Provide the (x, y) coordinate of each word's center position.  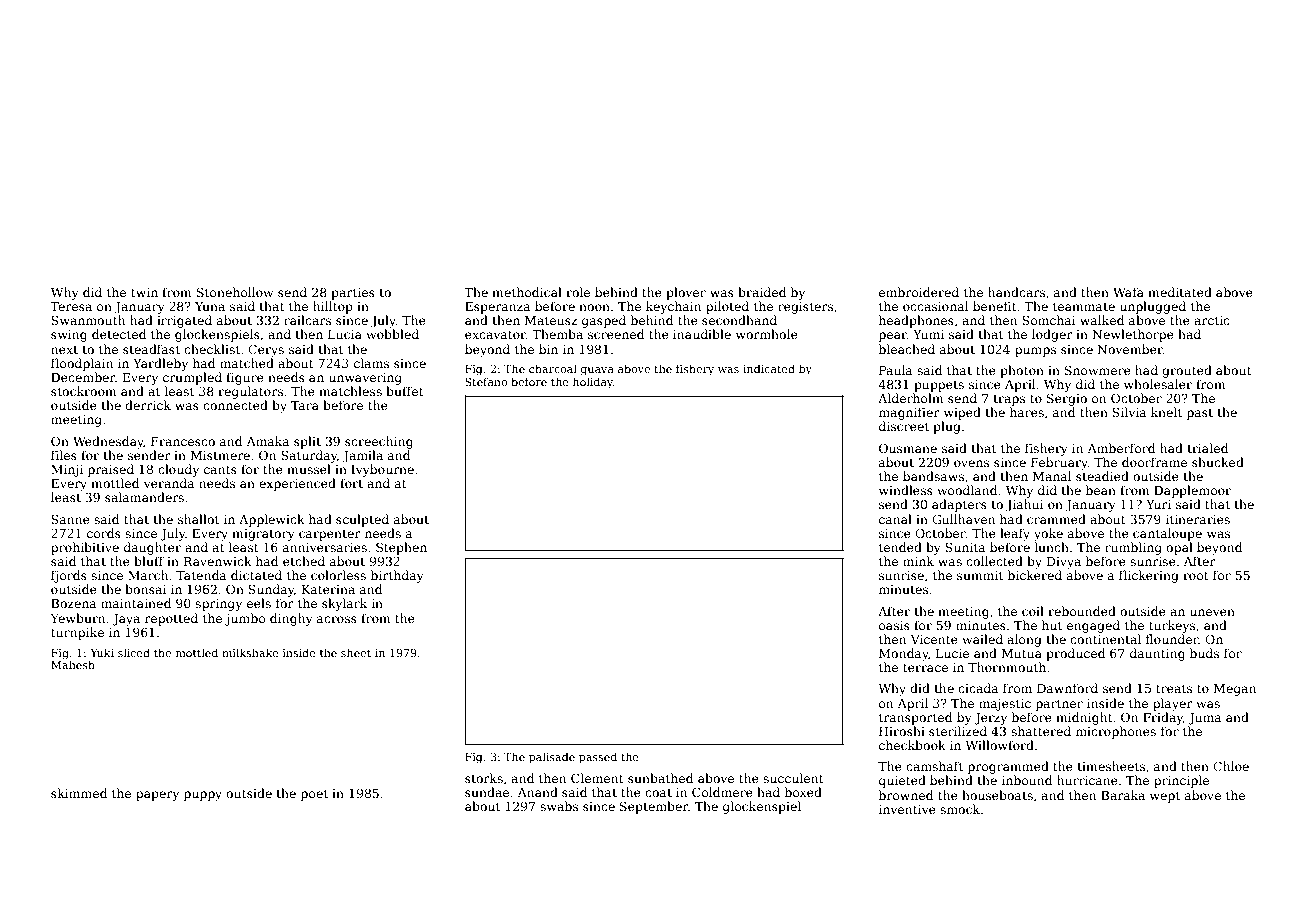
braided (762, 292)
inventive (907, 809)
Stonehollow (235, 292)
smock (960, 809)
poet (314, 795)
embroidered (919, 292)
